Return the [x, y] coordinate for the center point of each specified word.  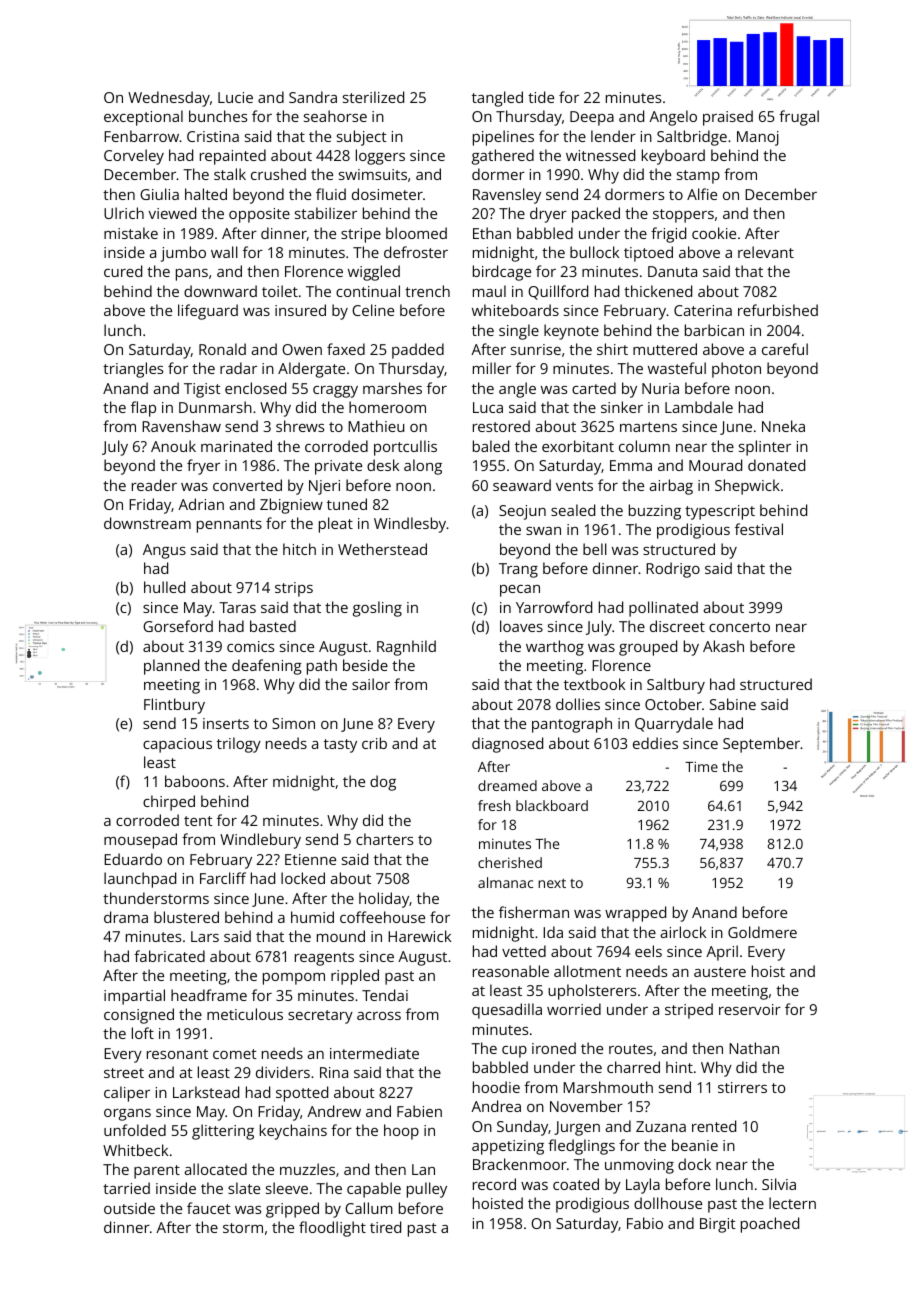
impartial [134, 997]
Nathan [754, 1048]
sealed [573, 510]
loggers [380, 157]
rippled [355, 977]
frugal [799, 118]
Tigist [202, 390]
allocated [216, 1169]
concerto [739, 627]
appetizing [508, 1147]
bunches [218, 116]
